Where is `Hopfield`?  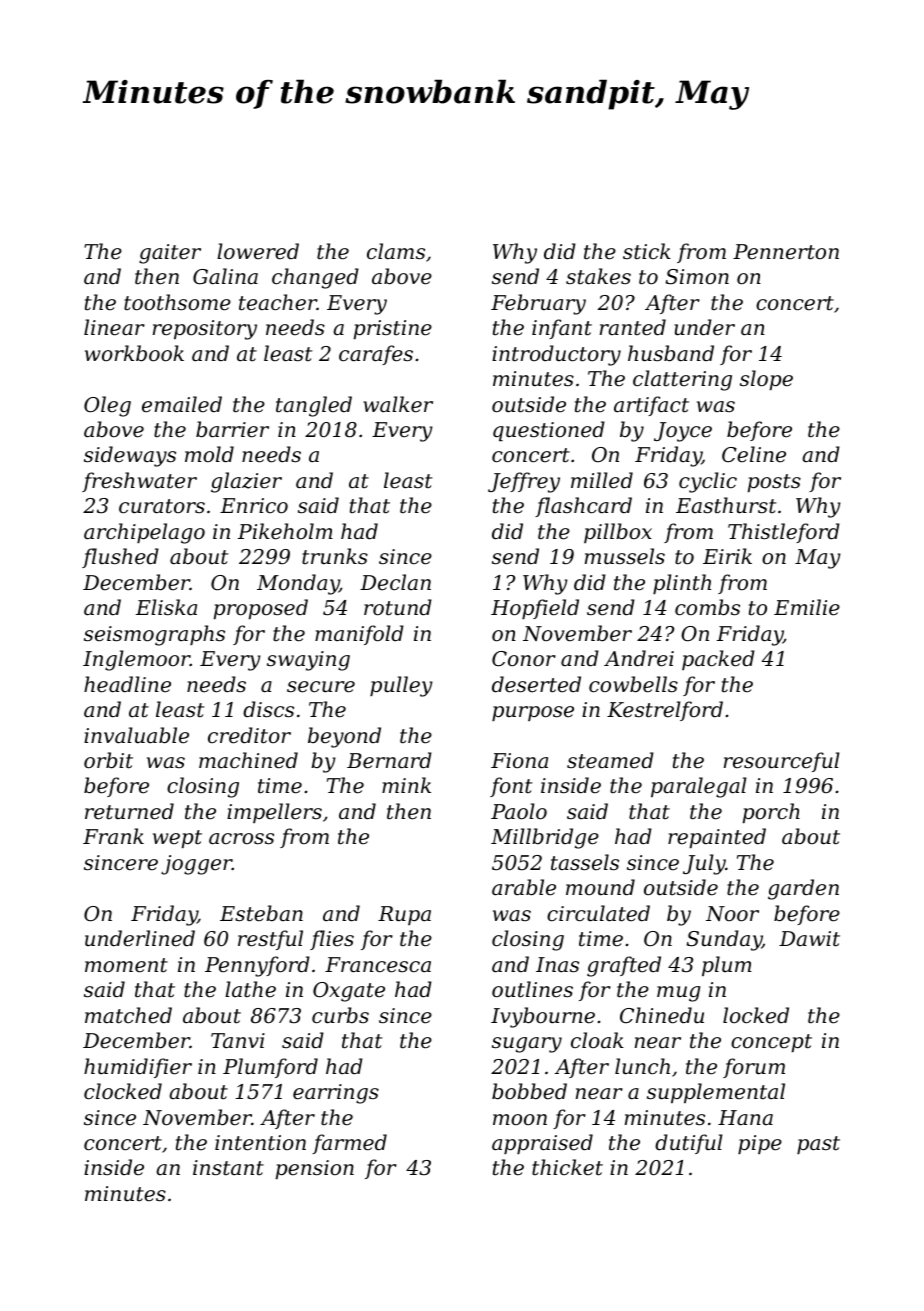 Hopfield is located at coordinates (535, 609).
